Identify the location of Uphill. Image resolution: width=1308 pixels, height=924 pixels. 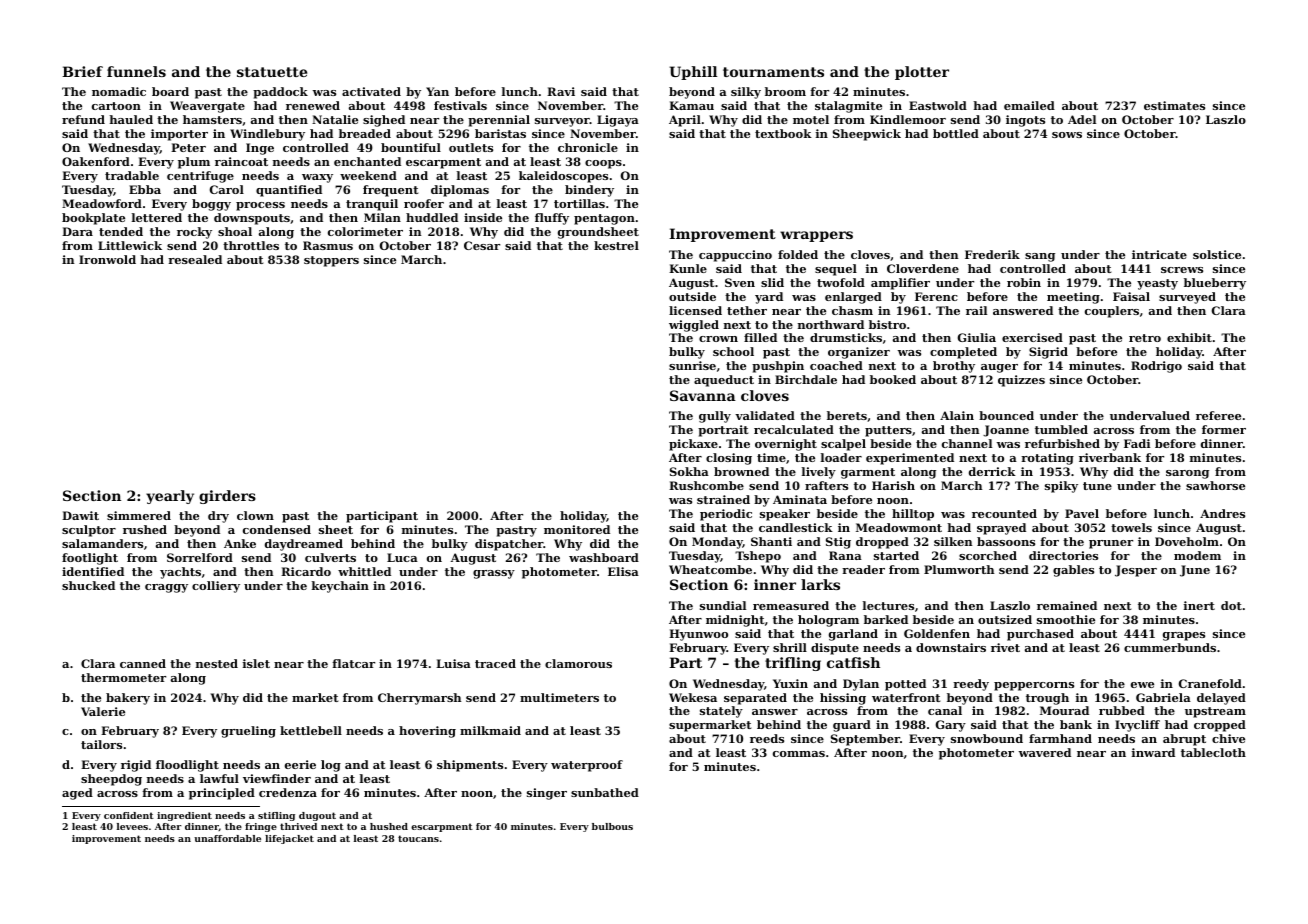
(693, 73).
